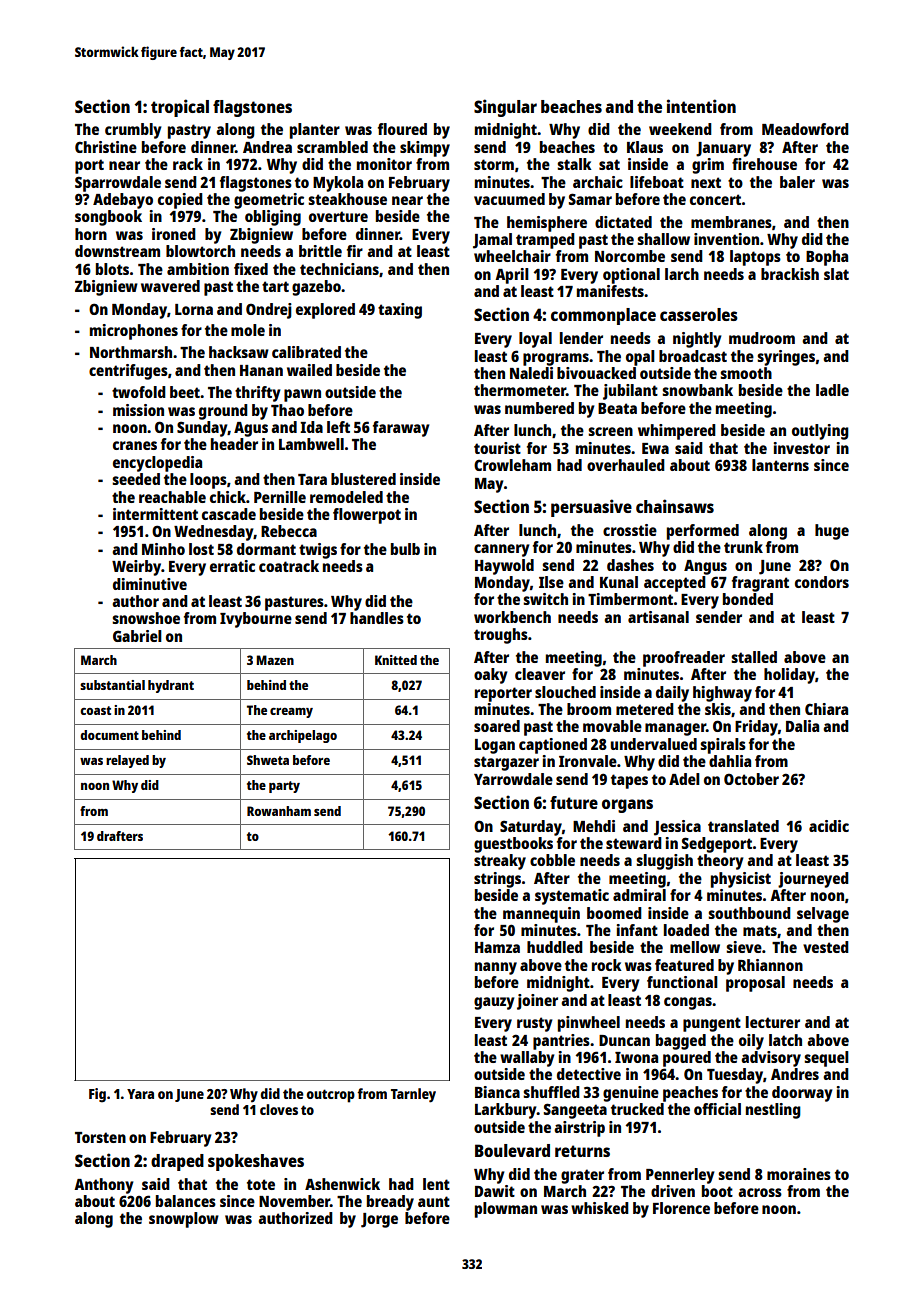  I want to click on metered, so click(645, 709).
